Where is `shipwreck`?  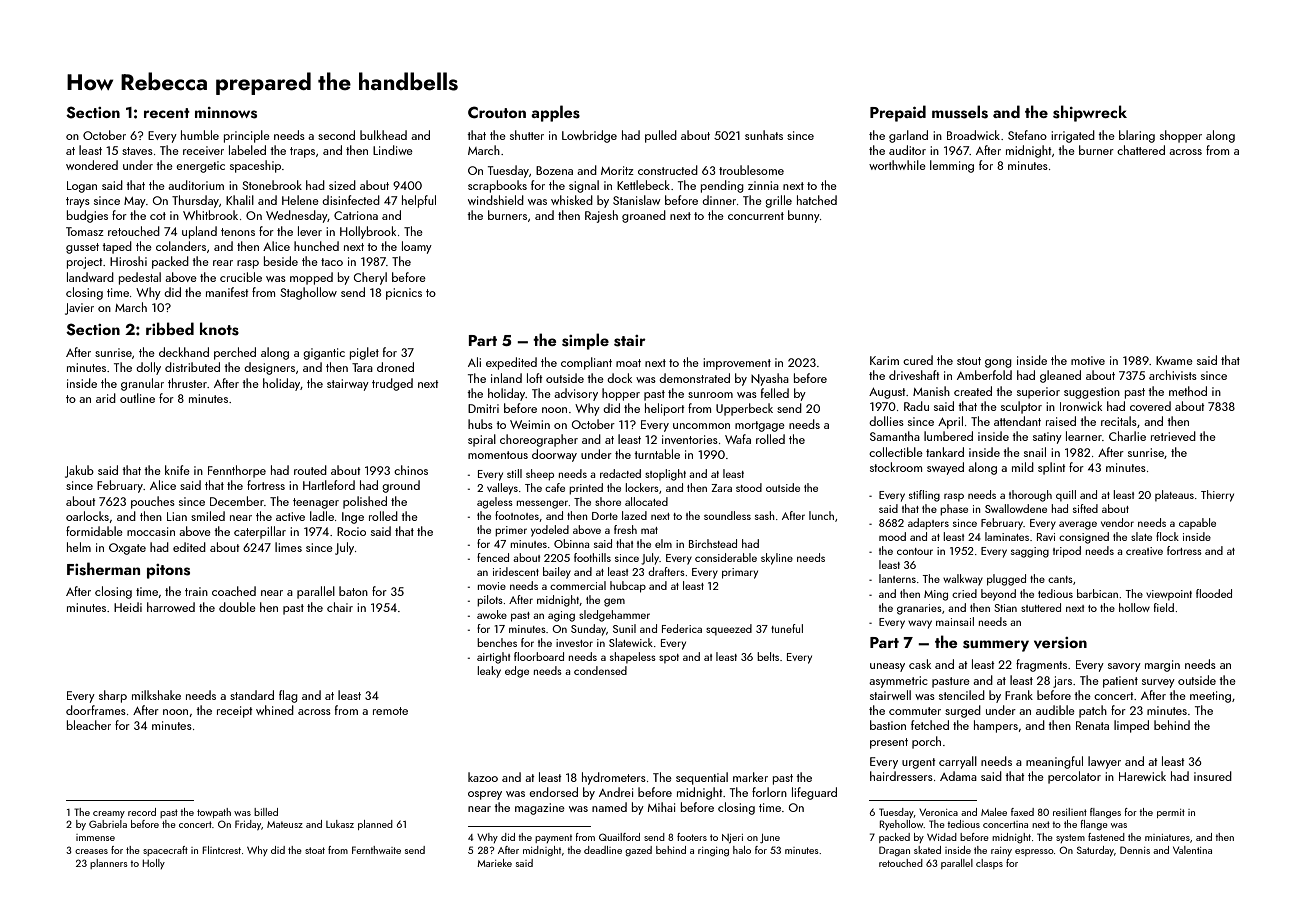
shipwreck is located at coordinates (1090, 113).
